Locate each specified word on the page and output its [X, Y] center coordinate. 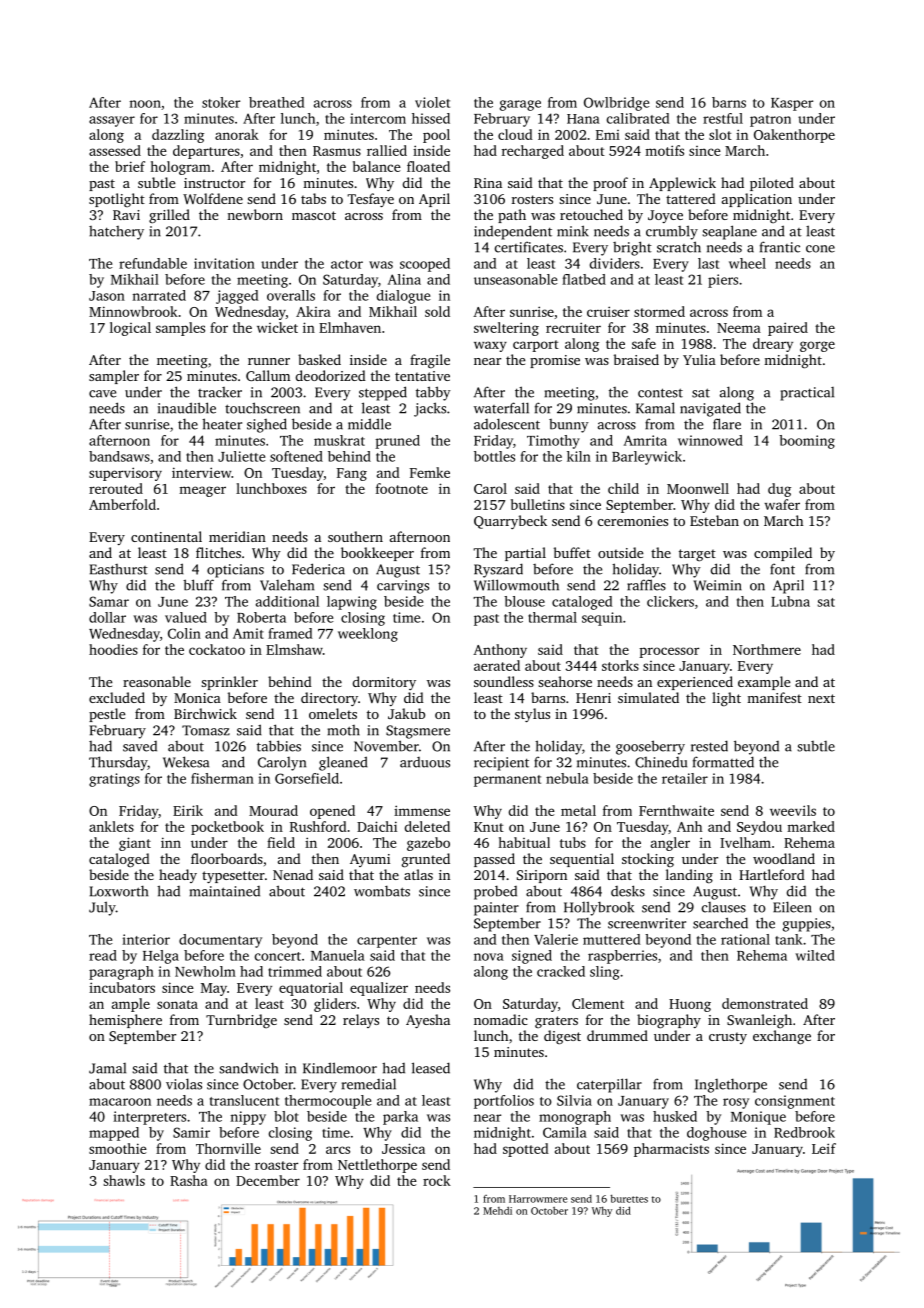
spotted [526, 1150]
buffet [572, 552]
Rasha [189, 1180]
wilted [815, 955]
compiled [783, 554]
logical [130, 329]
